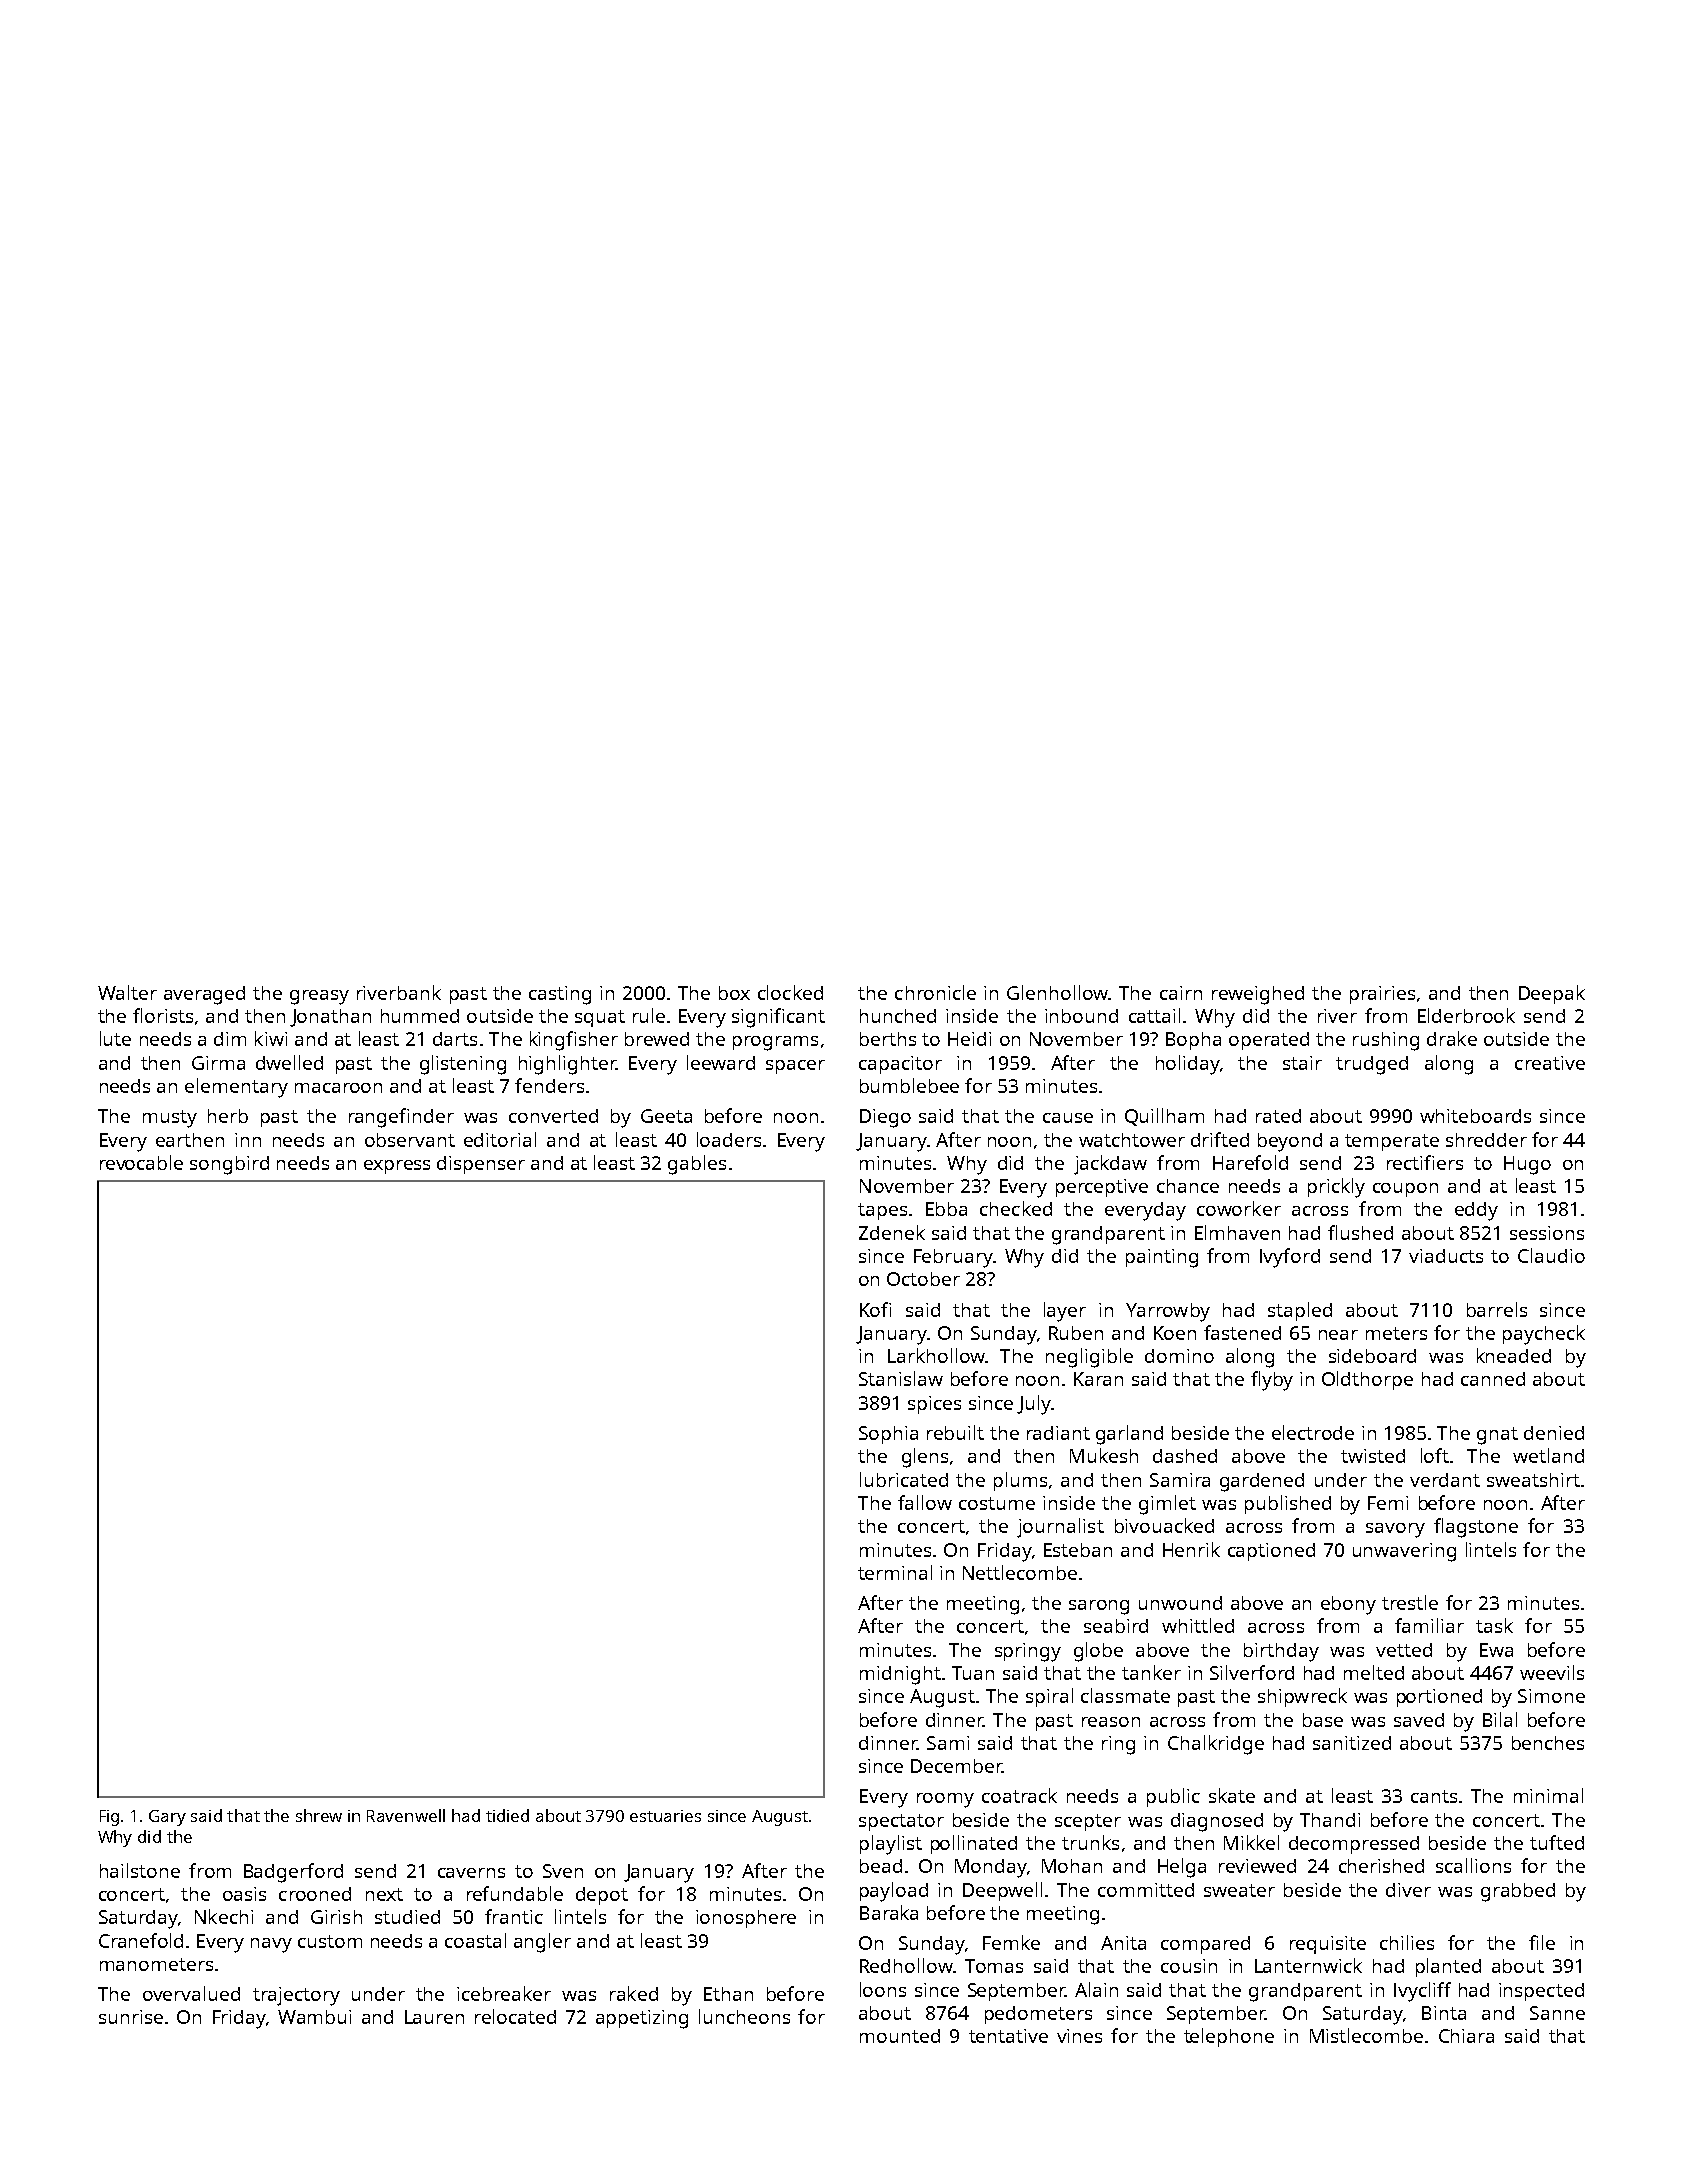  I want to click on prairies, so click(1382, 995).
